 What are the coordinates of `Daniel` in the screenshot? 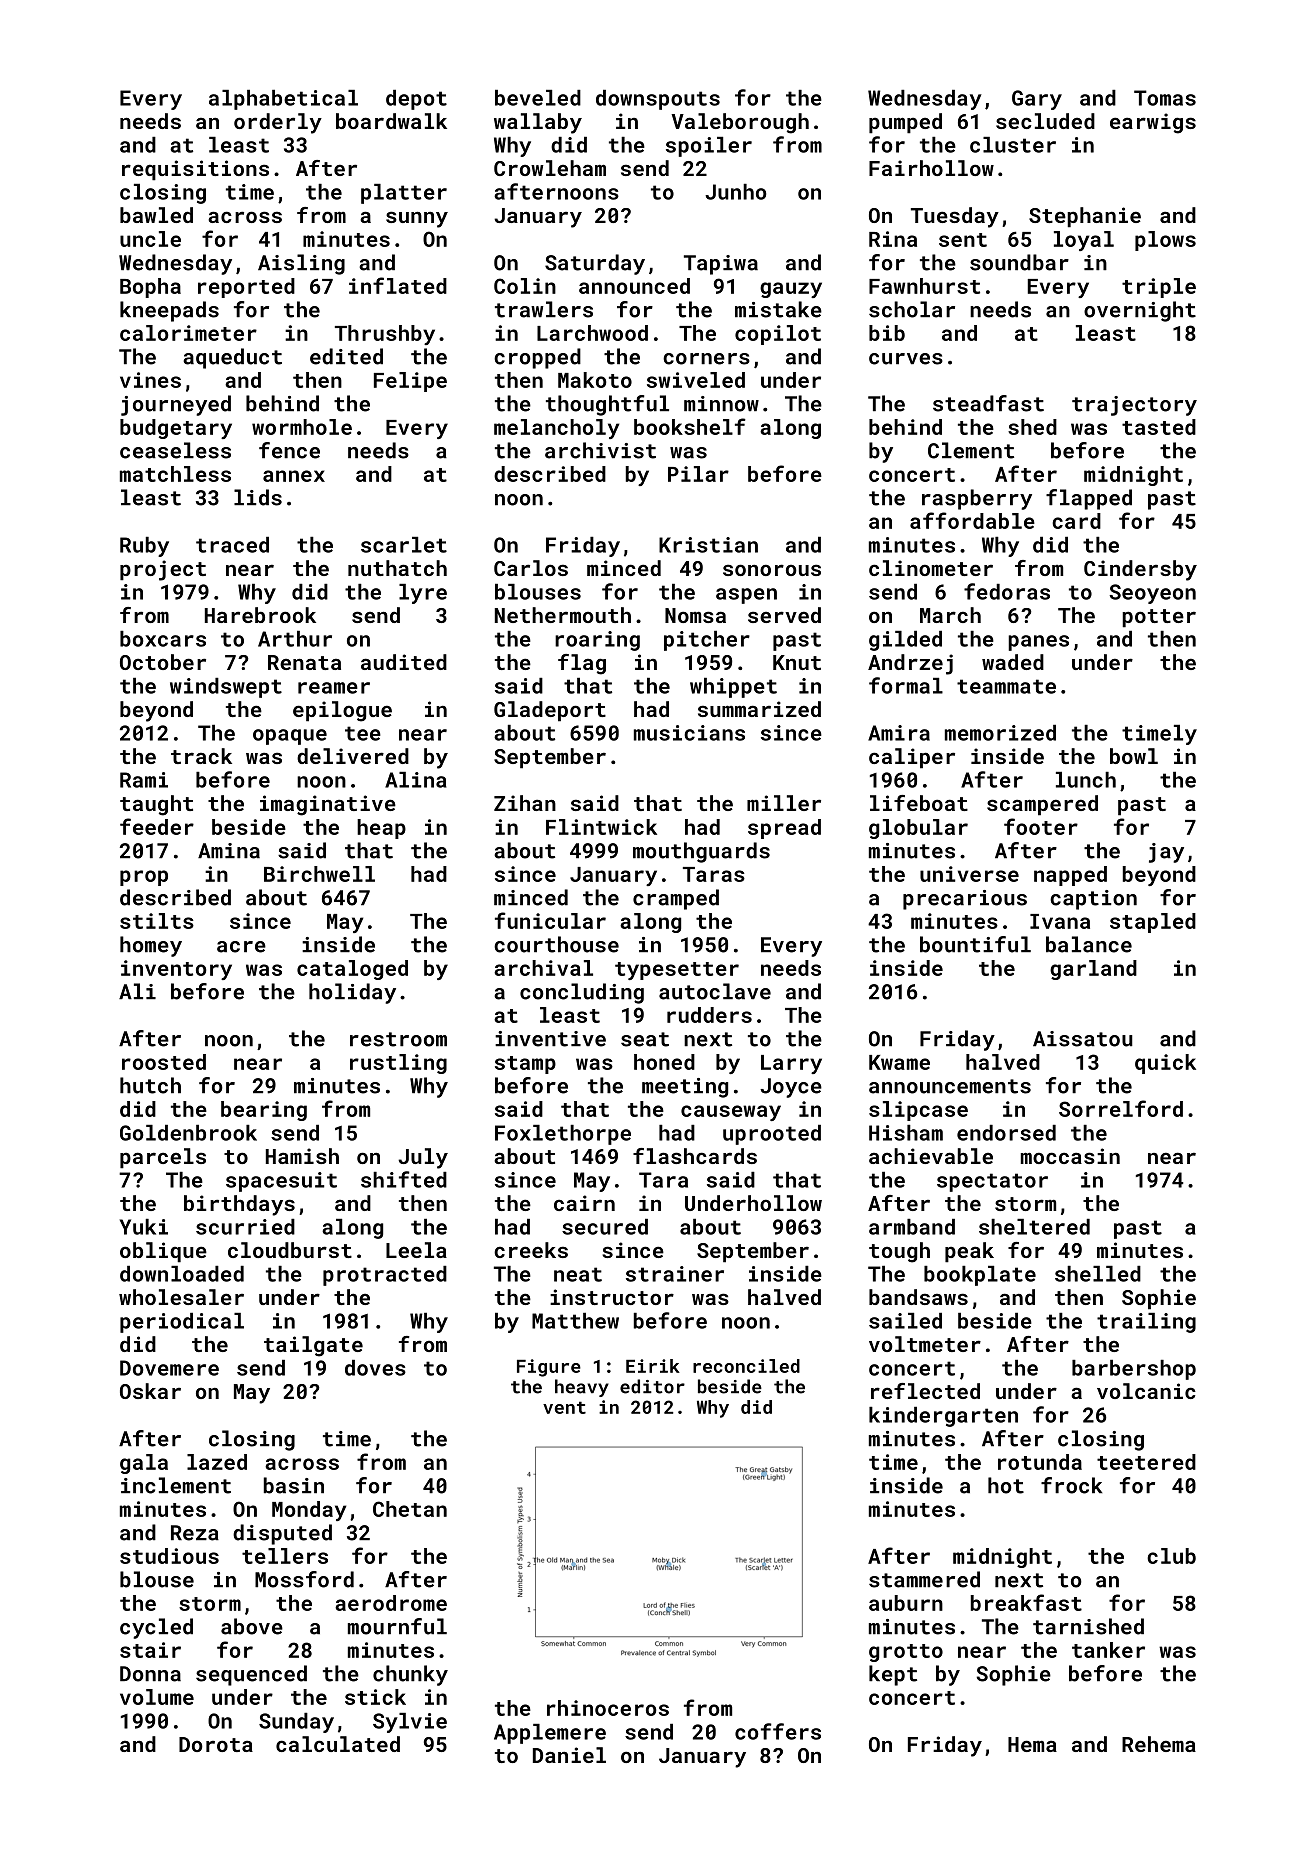 It's located at (569, 1755).
